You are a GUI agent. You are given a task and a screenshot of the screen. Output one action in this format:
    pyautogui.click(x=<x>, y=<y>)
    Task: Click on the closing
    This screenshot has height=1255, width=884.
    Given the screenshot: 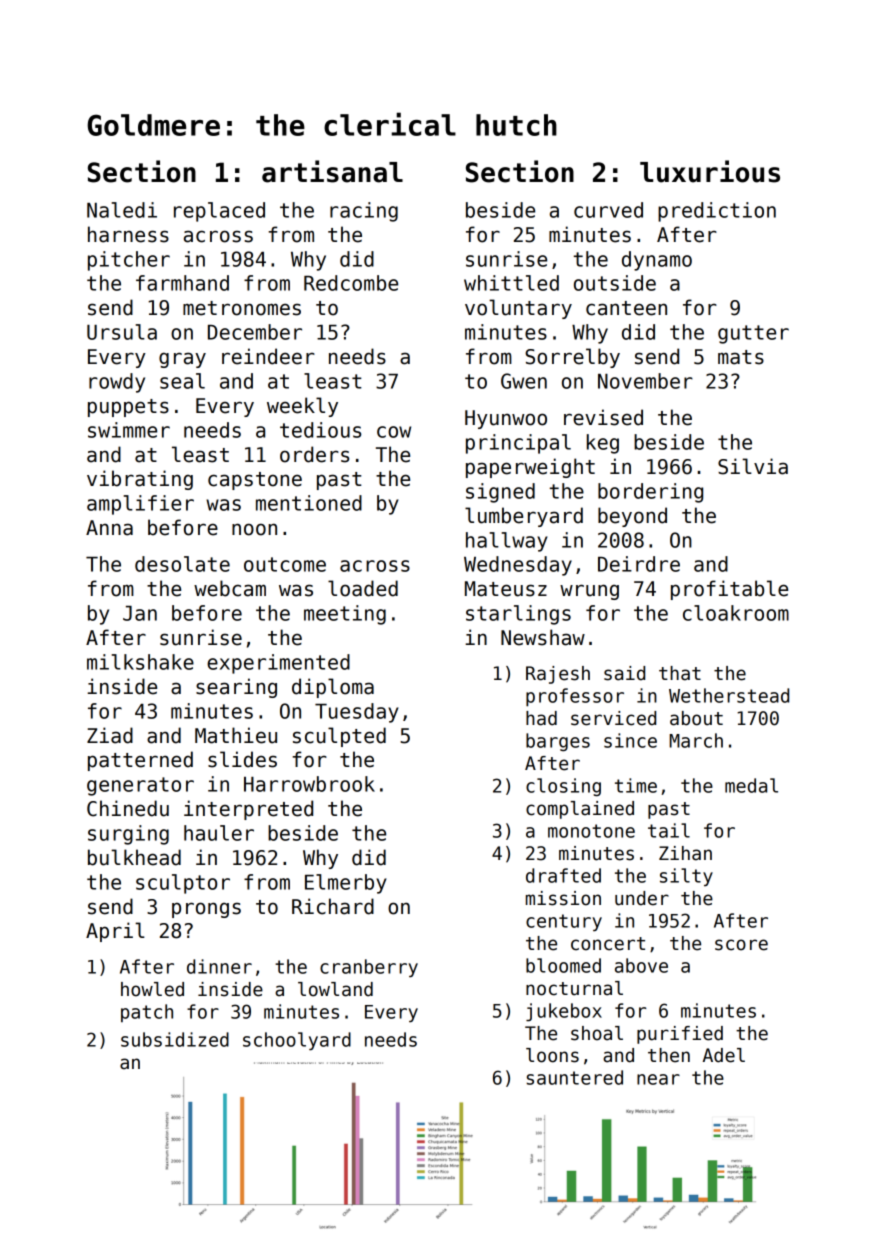 What is the action you would take?
    pyautogui.click(x=563, y=787)
